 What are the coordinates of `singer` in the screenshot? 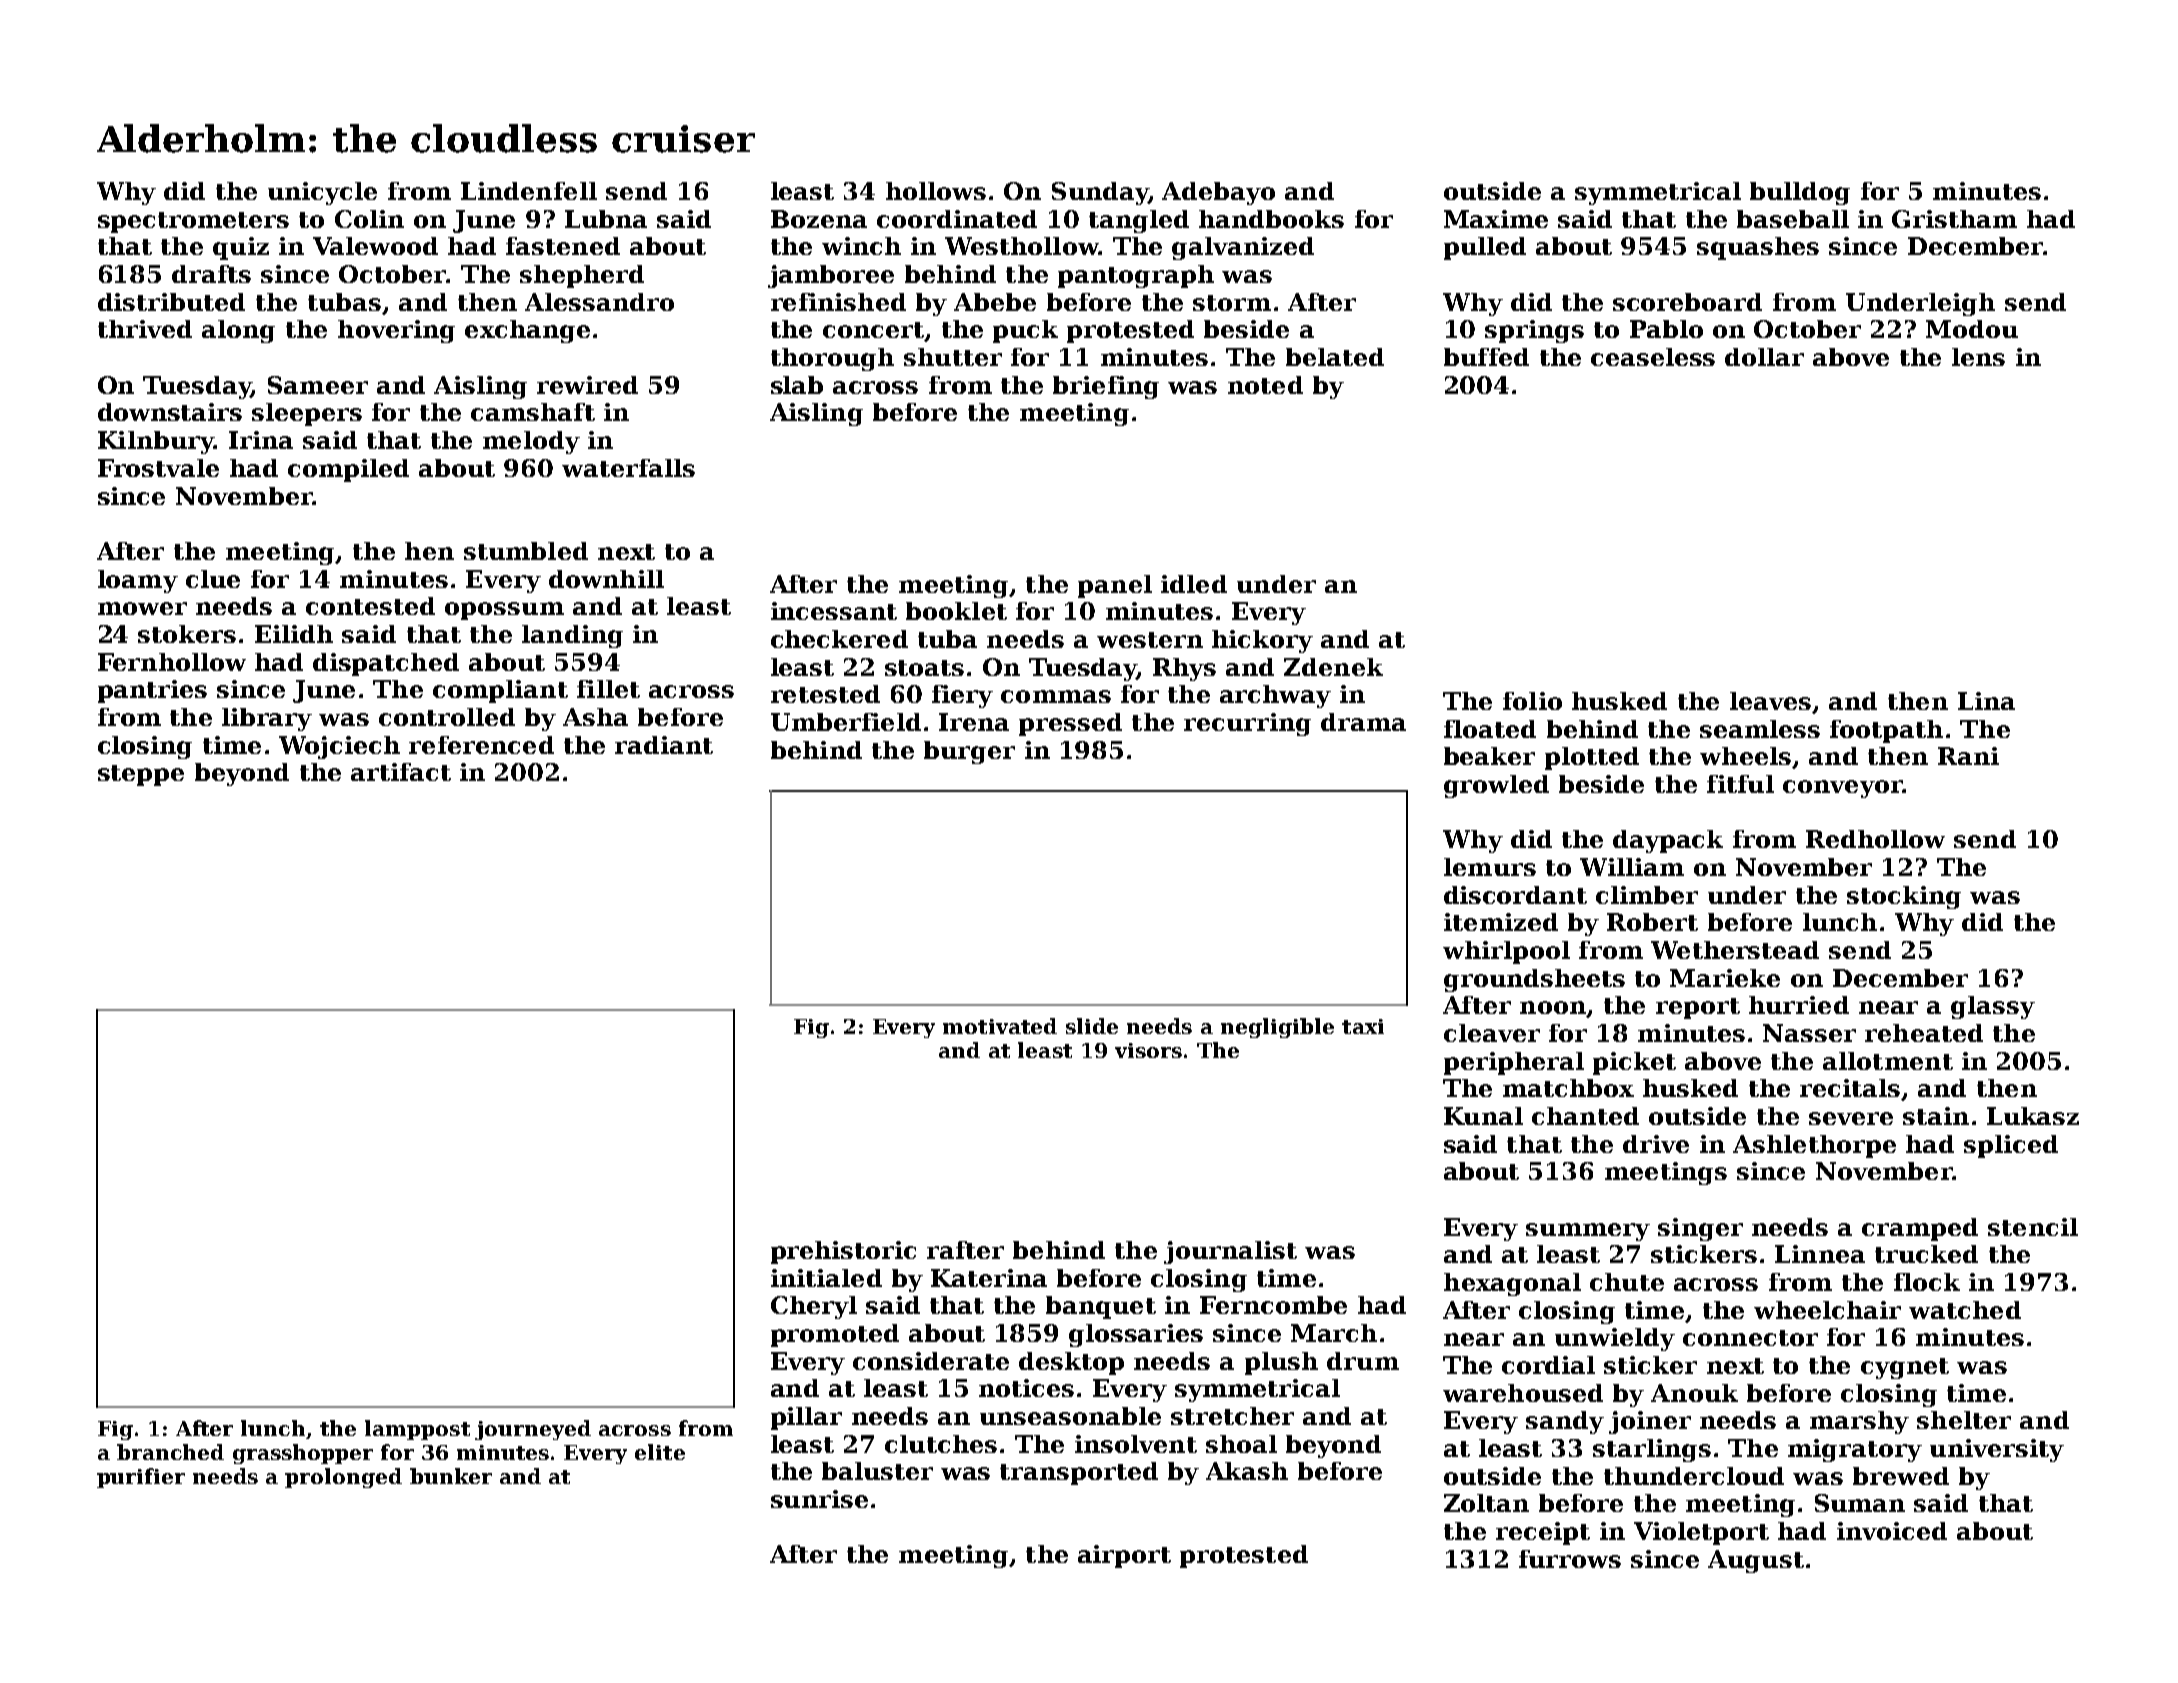 It's located at (1700, 1229).
